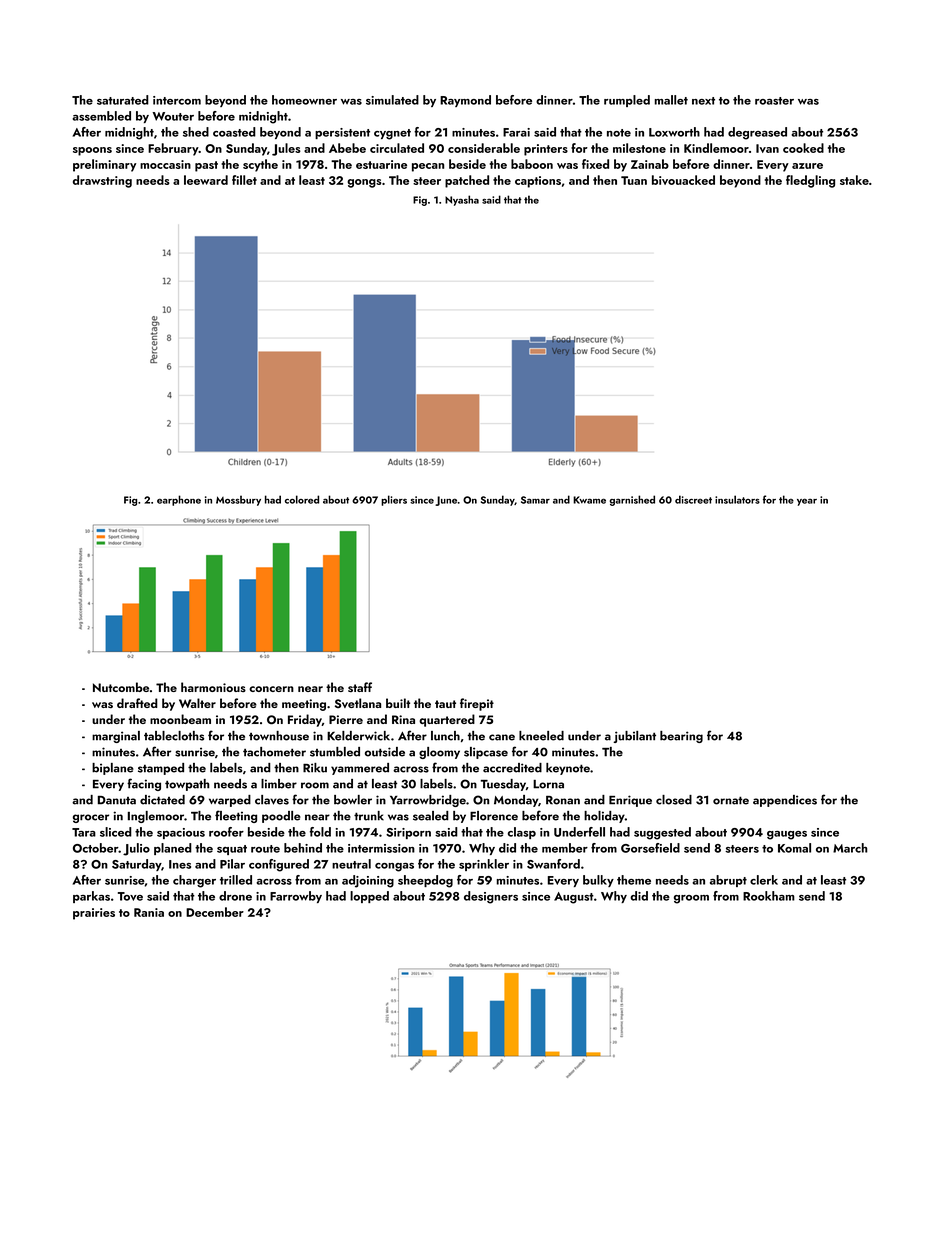 The image size is (952, 1233). I want to click on Kwame, so click(589, 500).
